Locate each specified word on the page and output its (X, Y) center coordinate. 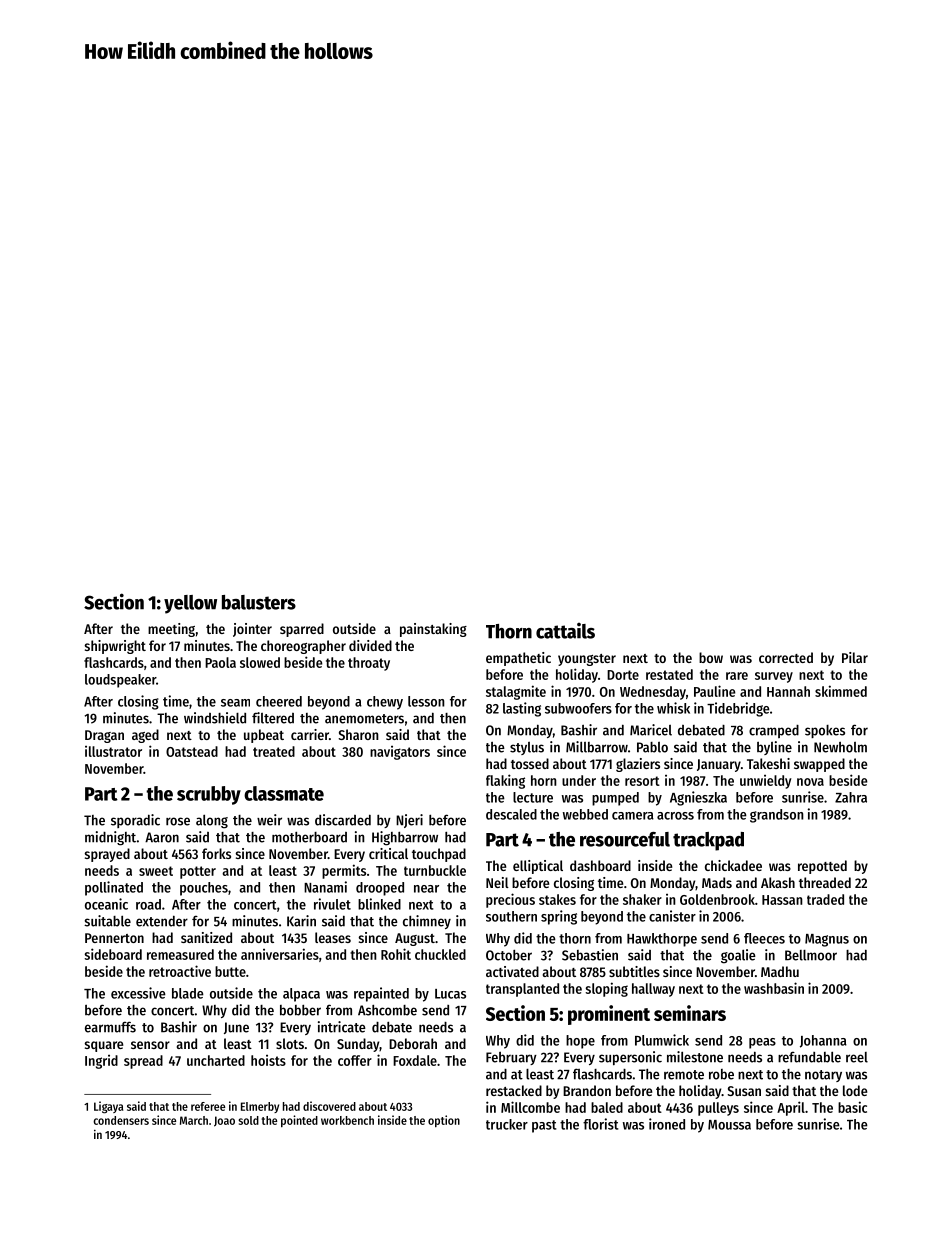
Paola (220, 662)
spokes (825, 731)
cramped (774, 731)
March (194, 1120)
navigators (400, 753)
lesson (426, 701)
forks (216, 853)
